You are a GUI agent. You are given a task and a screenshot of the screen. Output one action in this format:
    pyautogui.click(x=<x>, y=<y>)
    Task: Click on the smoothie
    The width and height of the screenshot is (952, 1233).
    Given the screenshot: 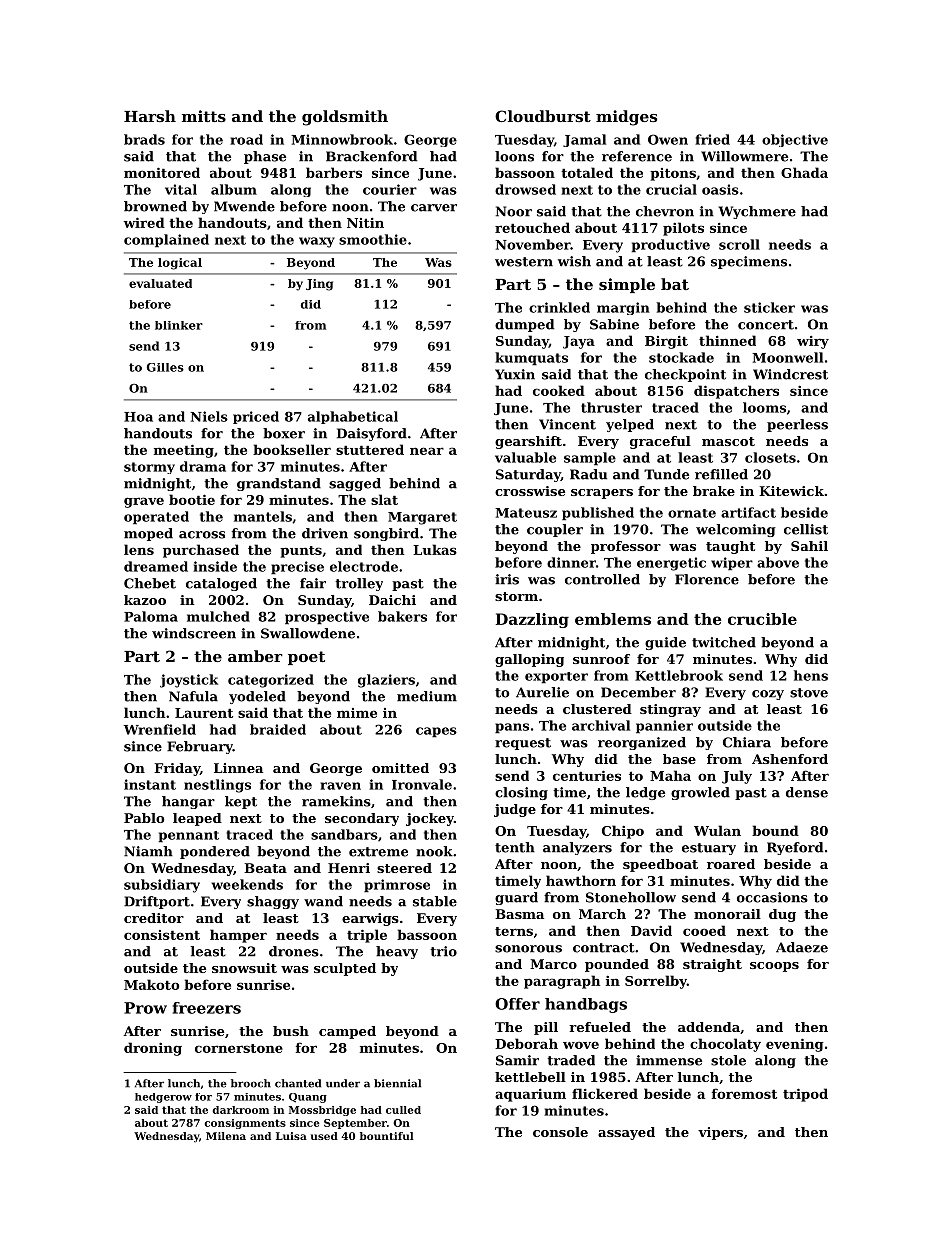 What is the action you would take?
    pyautogui.click(x=373, y=239)
